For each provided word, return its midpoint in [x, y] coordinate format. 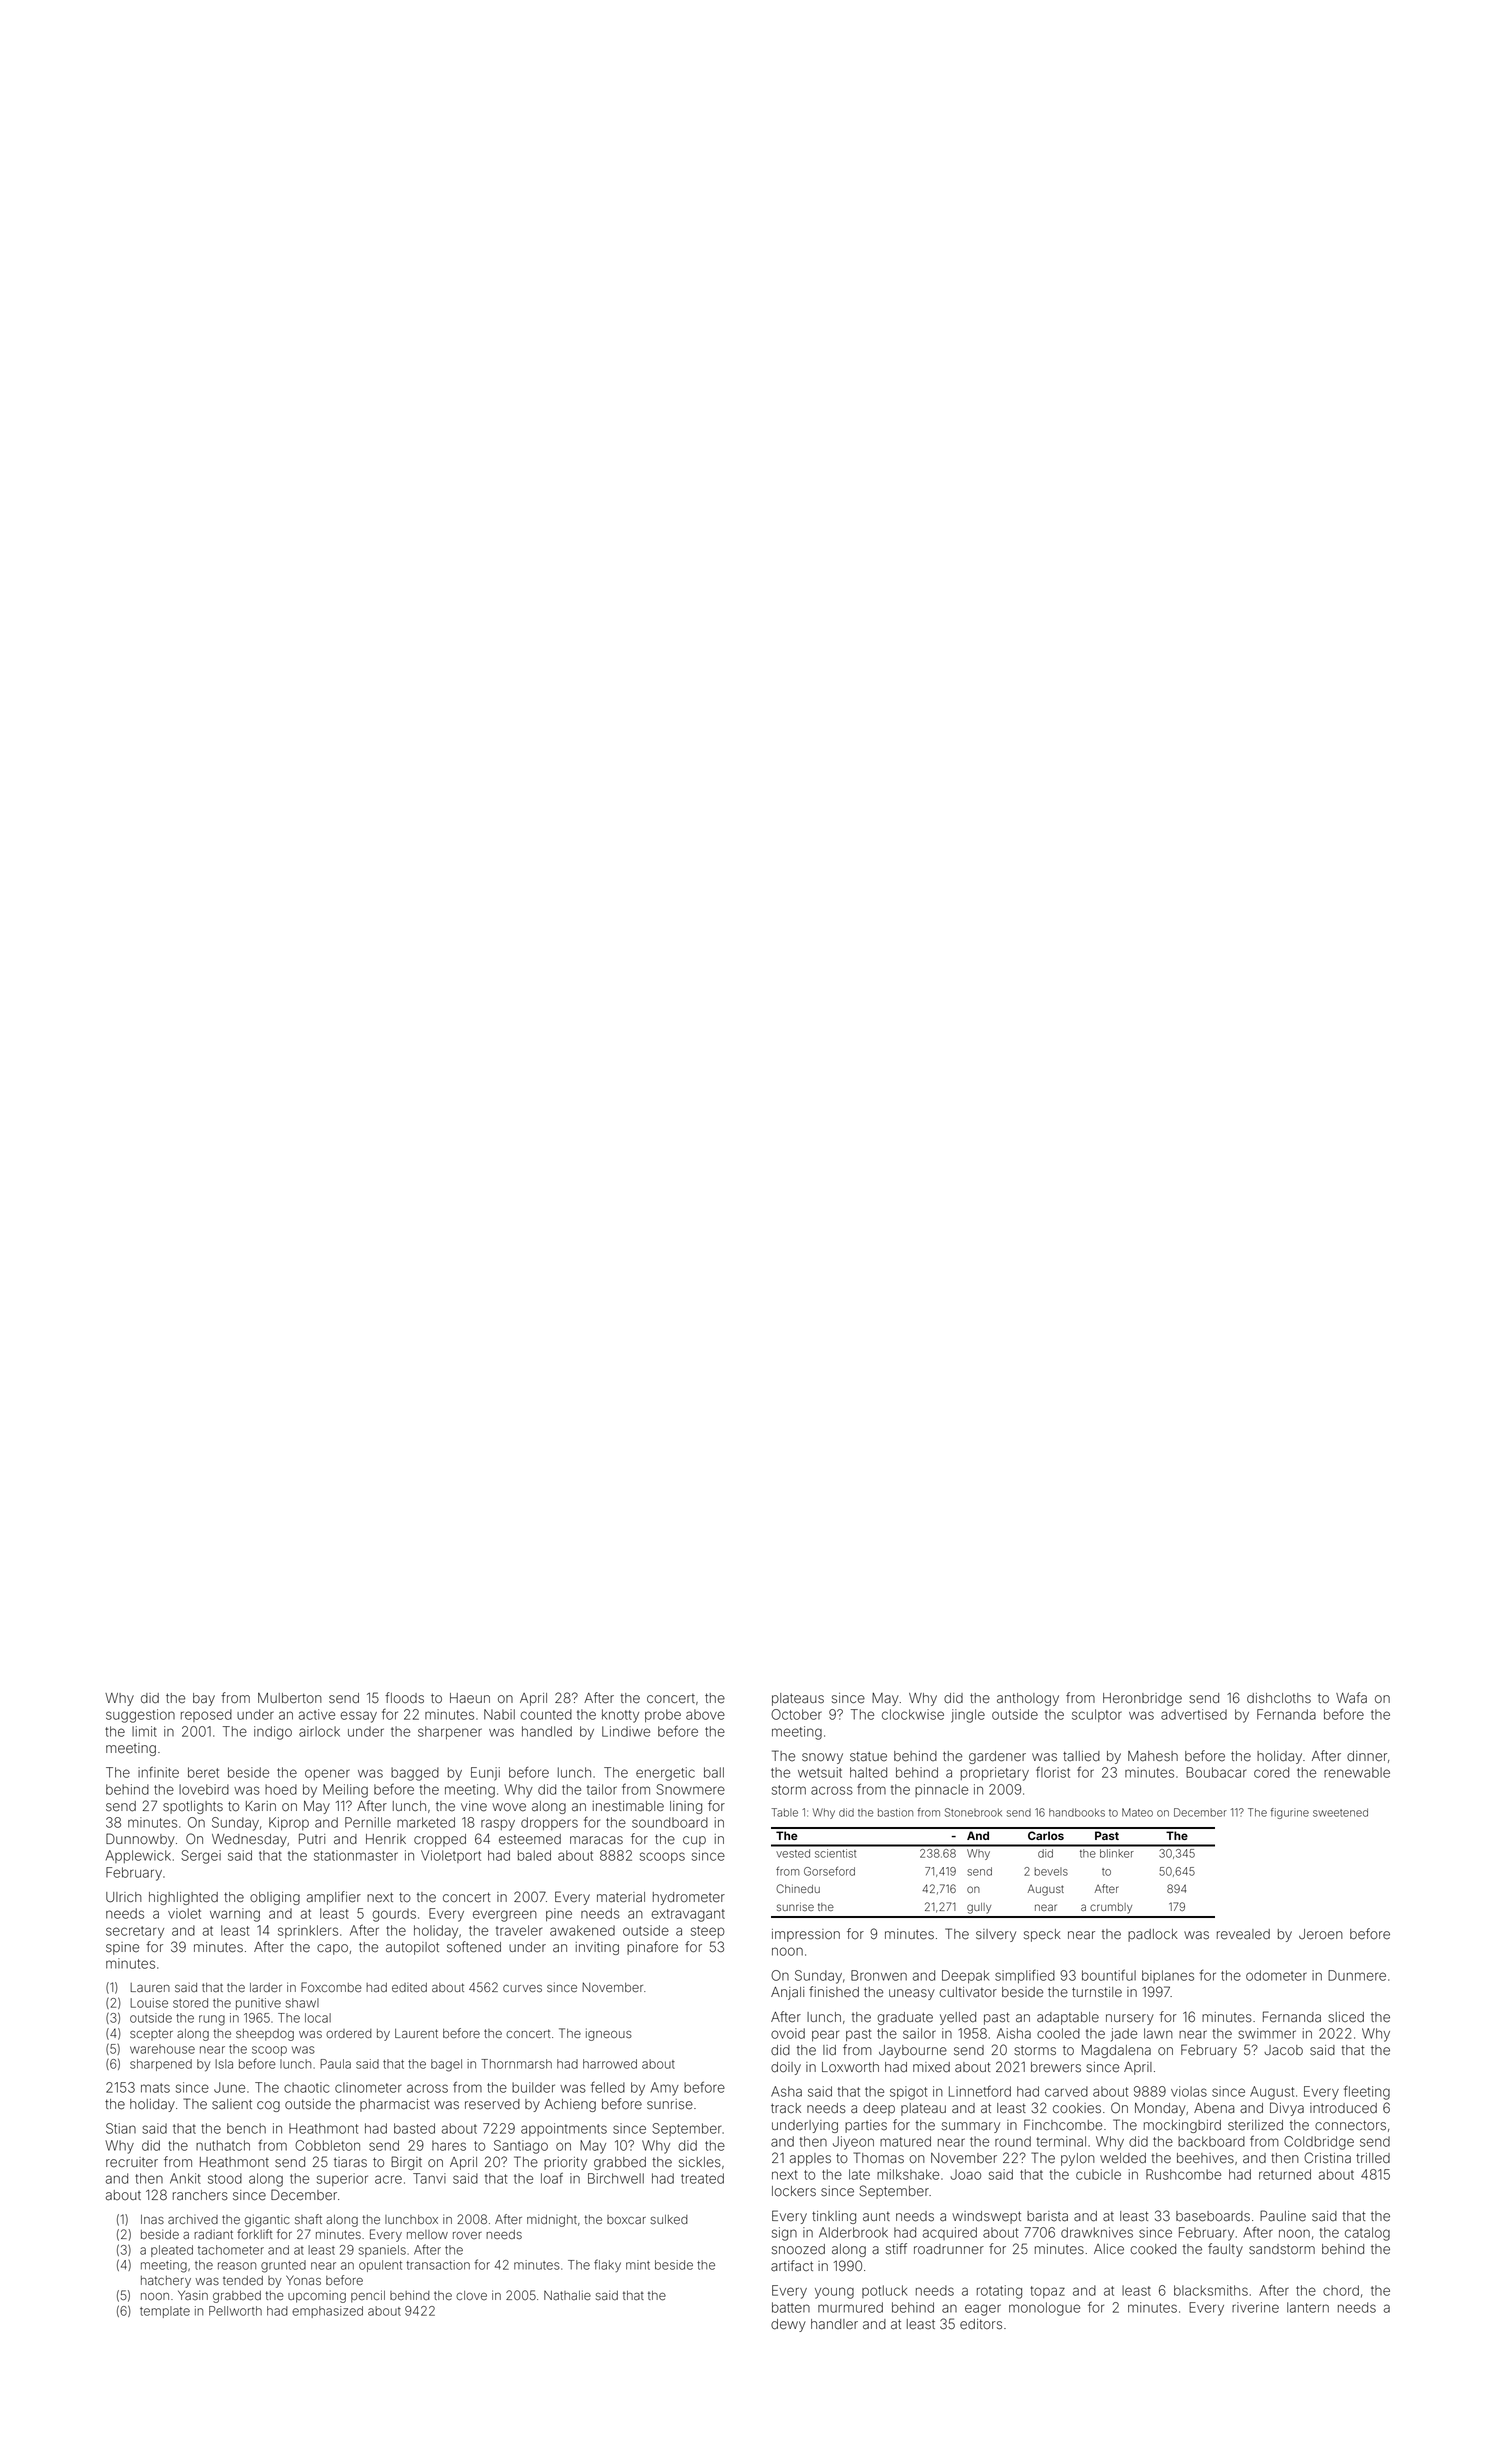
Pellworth [235, 2311]
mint [638, 2265]
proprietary [995, 1774]
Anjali [787, 1993]
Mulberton [290, 1698]
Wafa [1351, 1698]
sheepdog [265, 2035]
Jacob [1283, 2050]
